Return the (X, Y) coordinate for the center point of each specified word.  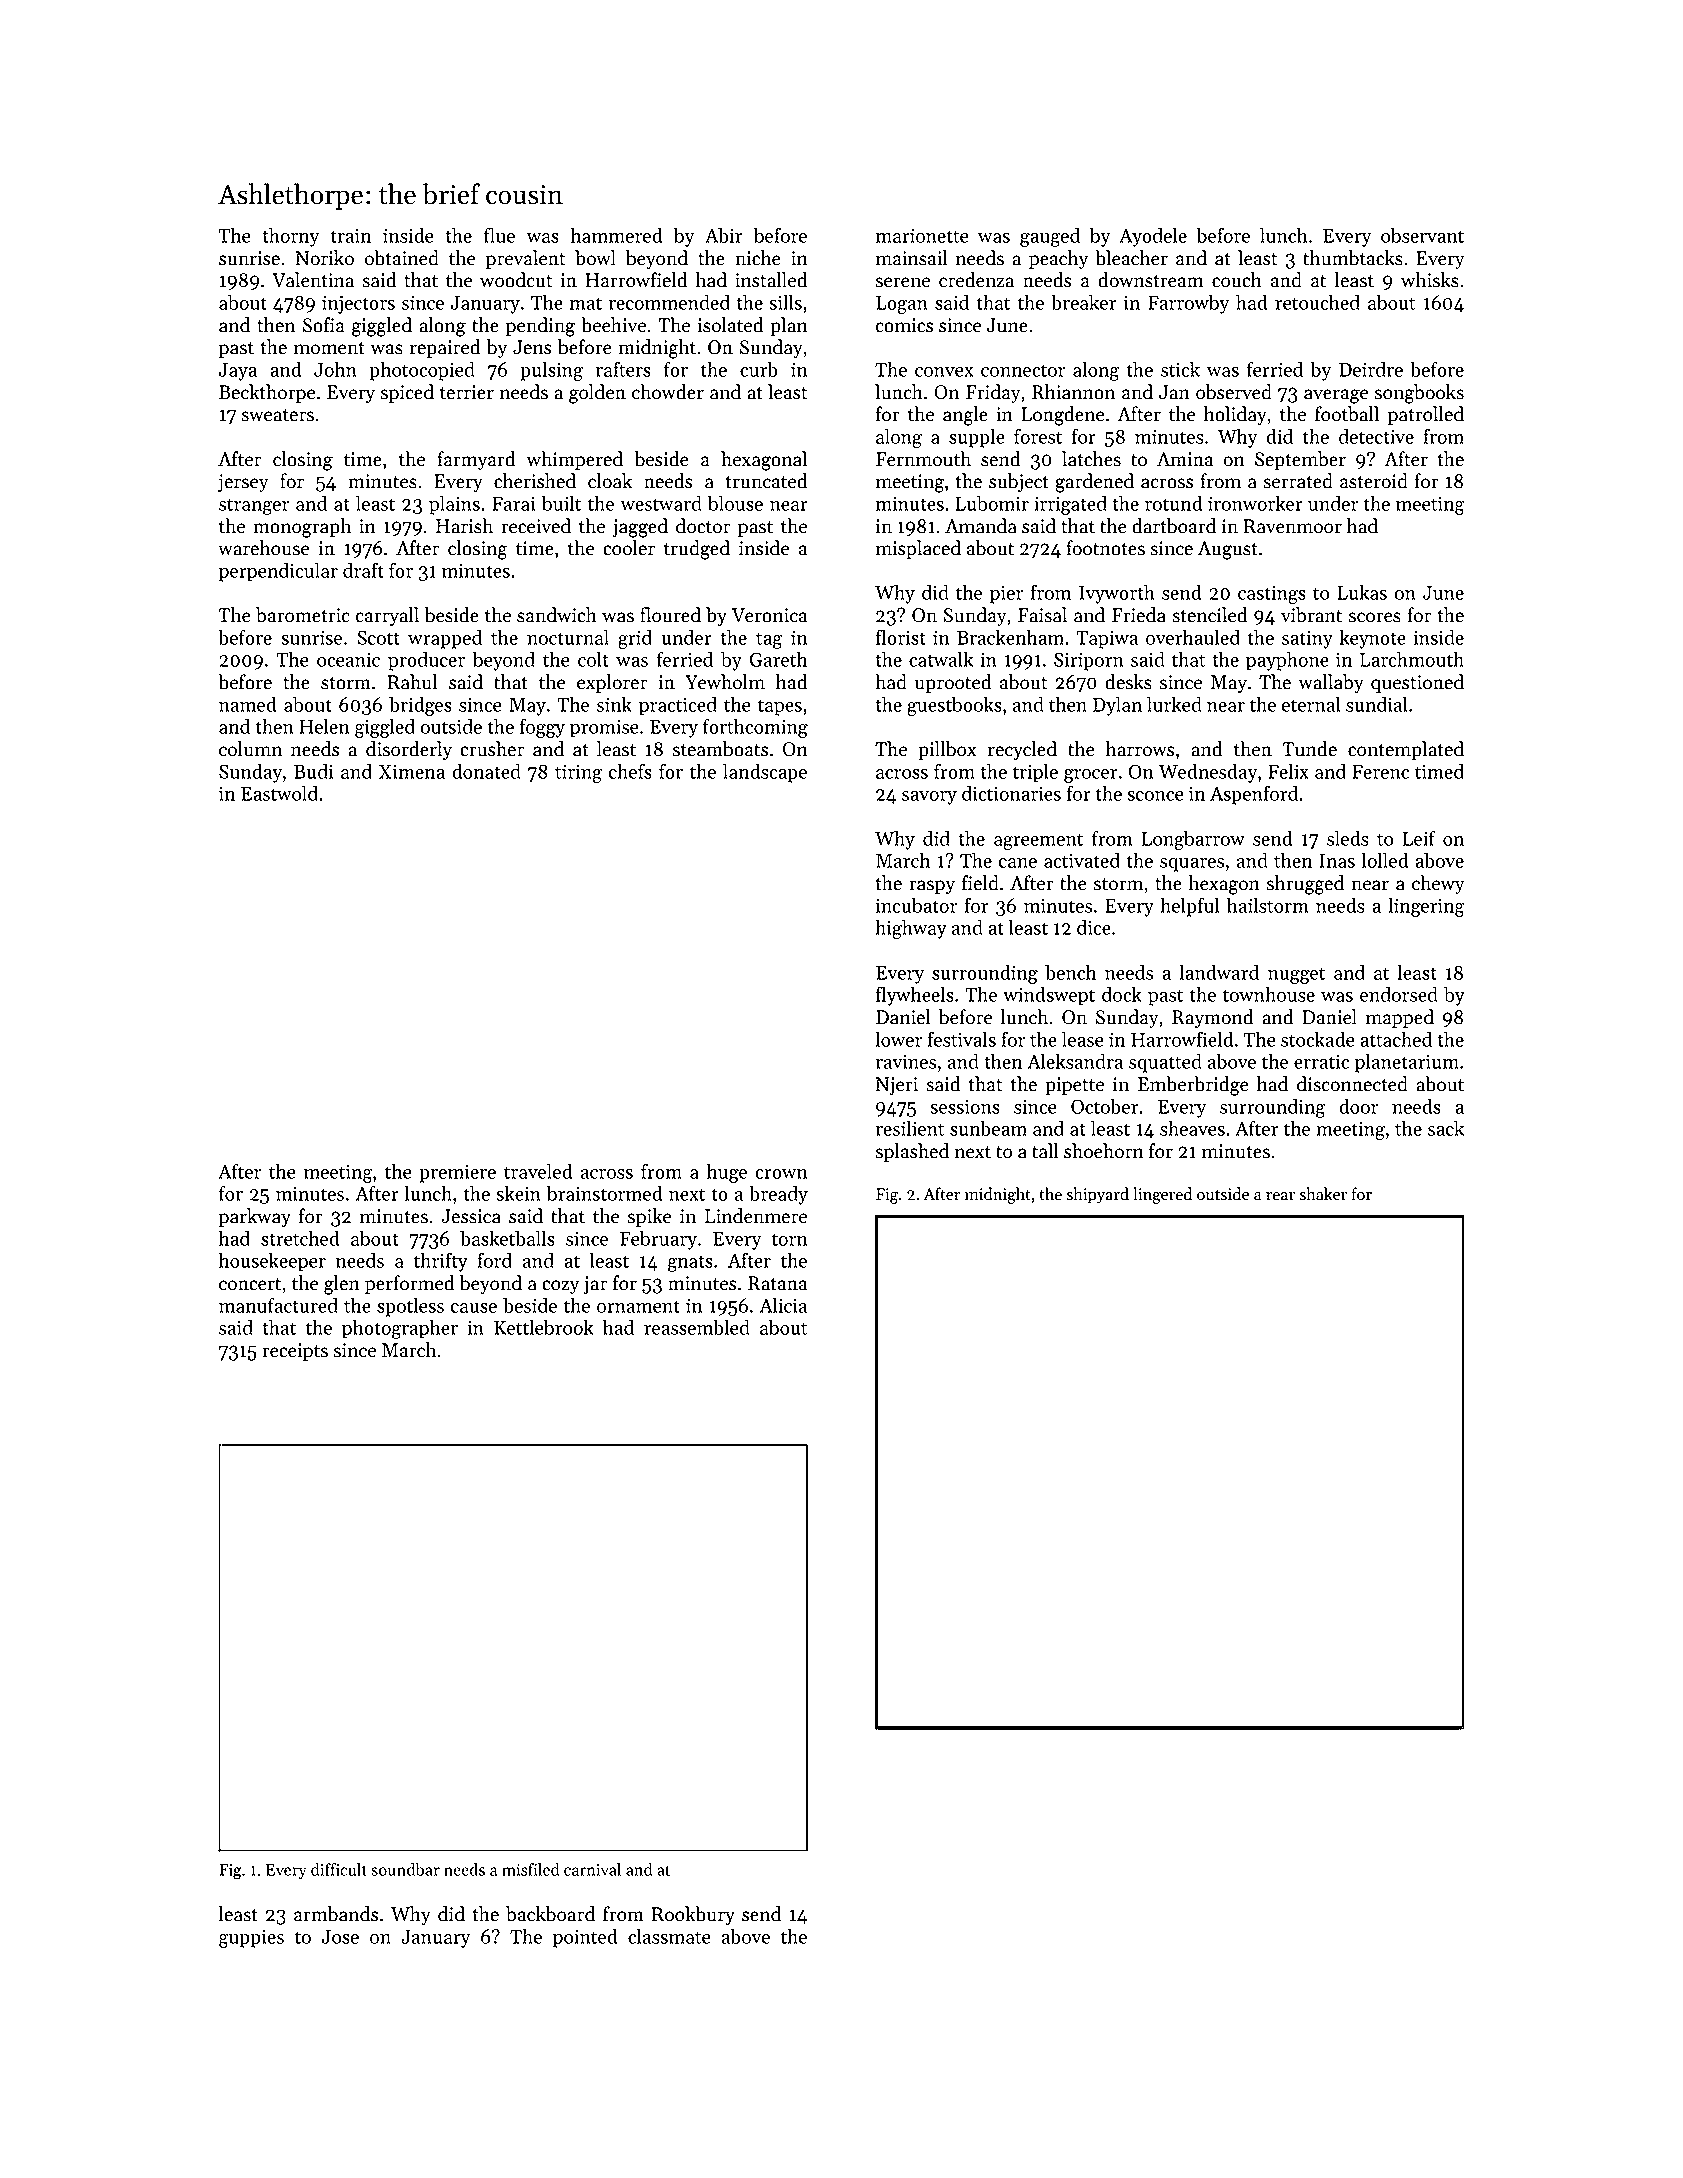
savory (929, 798)
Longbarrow (1193, 840)
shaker (1323, 1194)
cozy (560, 1287)
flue (499, 235)
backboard (550, 1914)
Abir (724, 235)
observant (1422, 235)
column (250, 749)
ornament (638, 1306)
